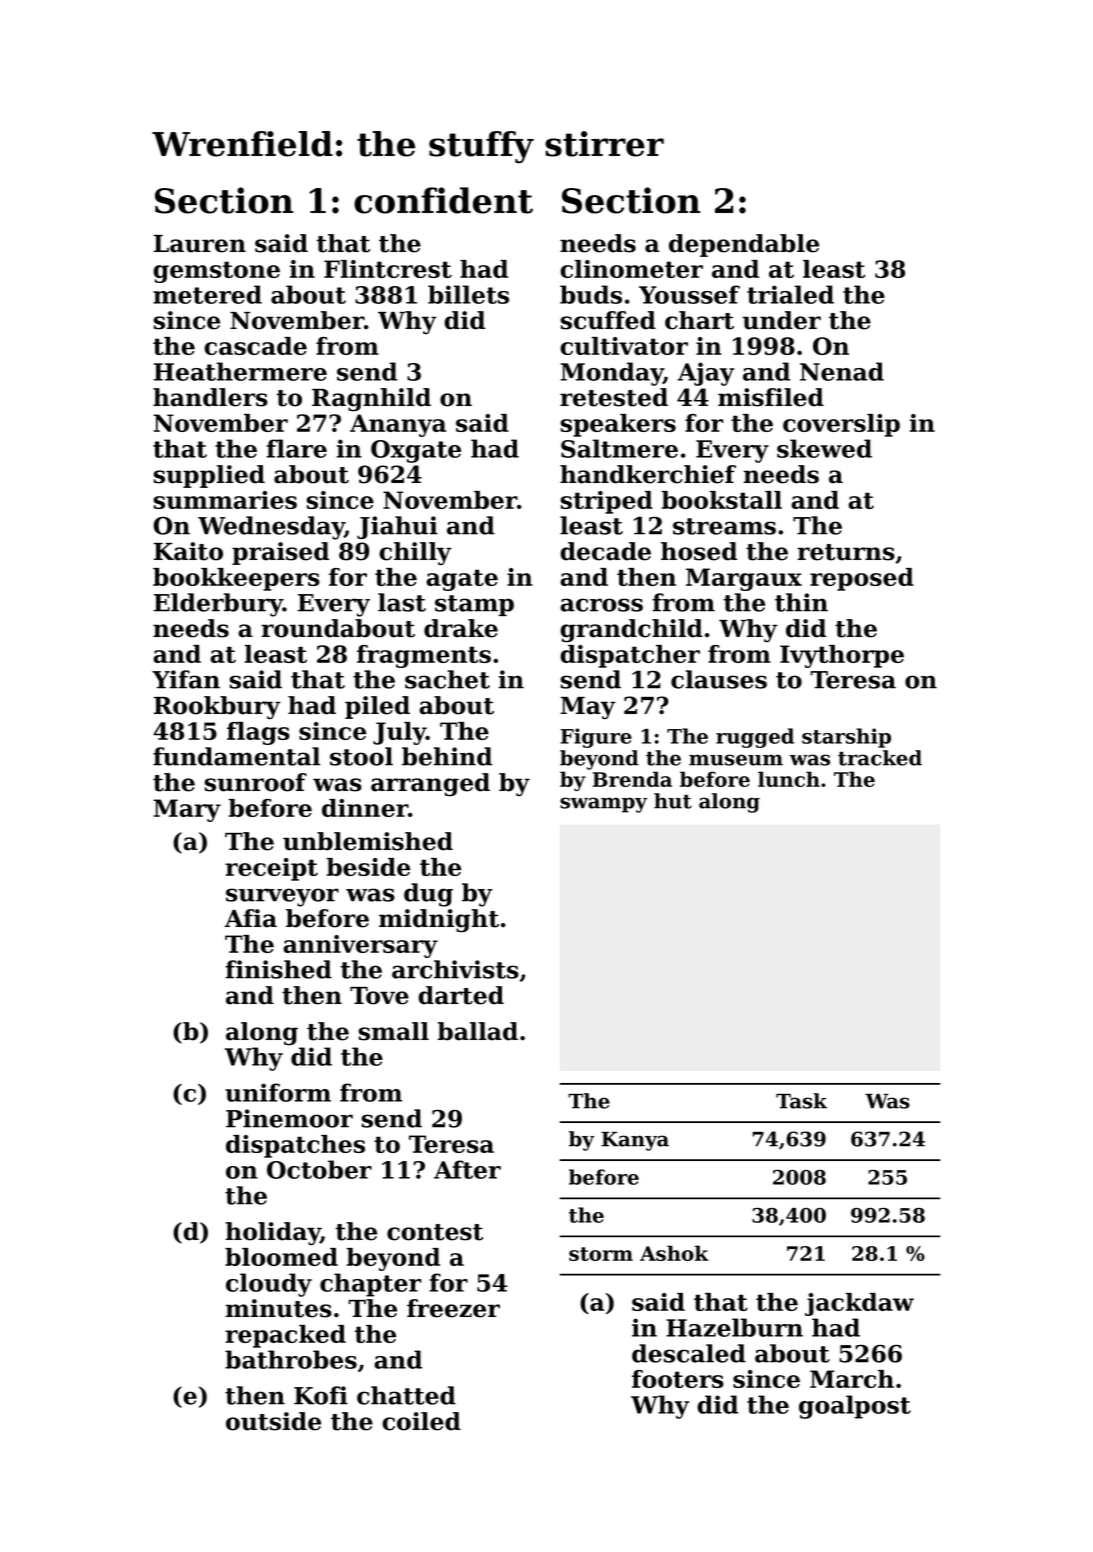  I want to click on confident, so click(443, 200).
